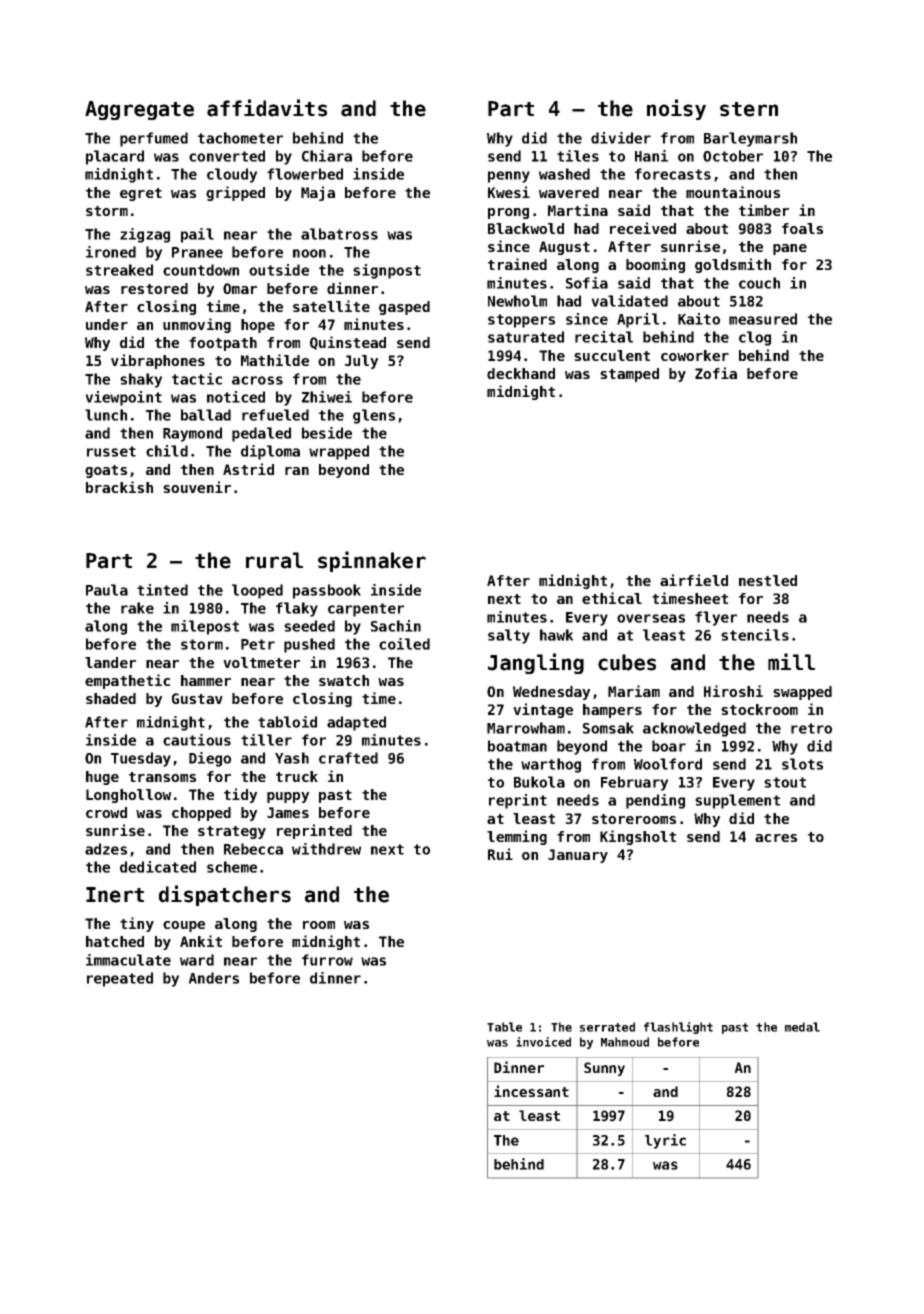 The width and height of the screenshot is (924, 1314). What do you see at coordinates (504, 1027) in the screenshot?
I see `Table` at bounding box center [504, 1027].
